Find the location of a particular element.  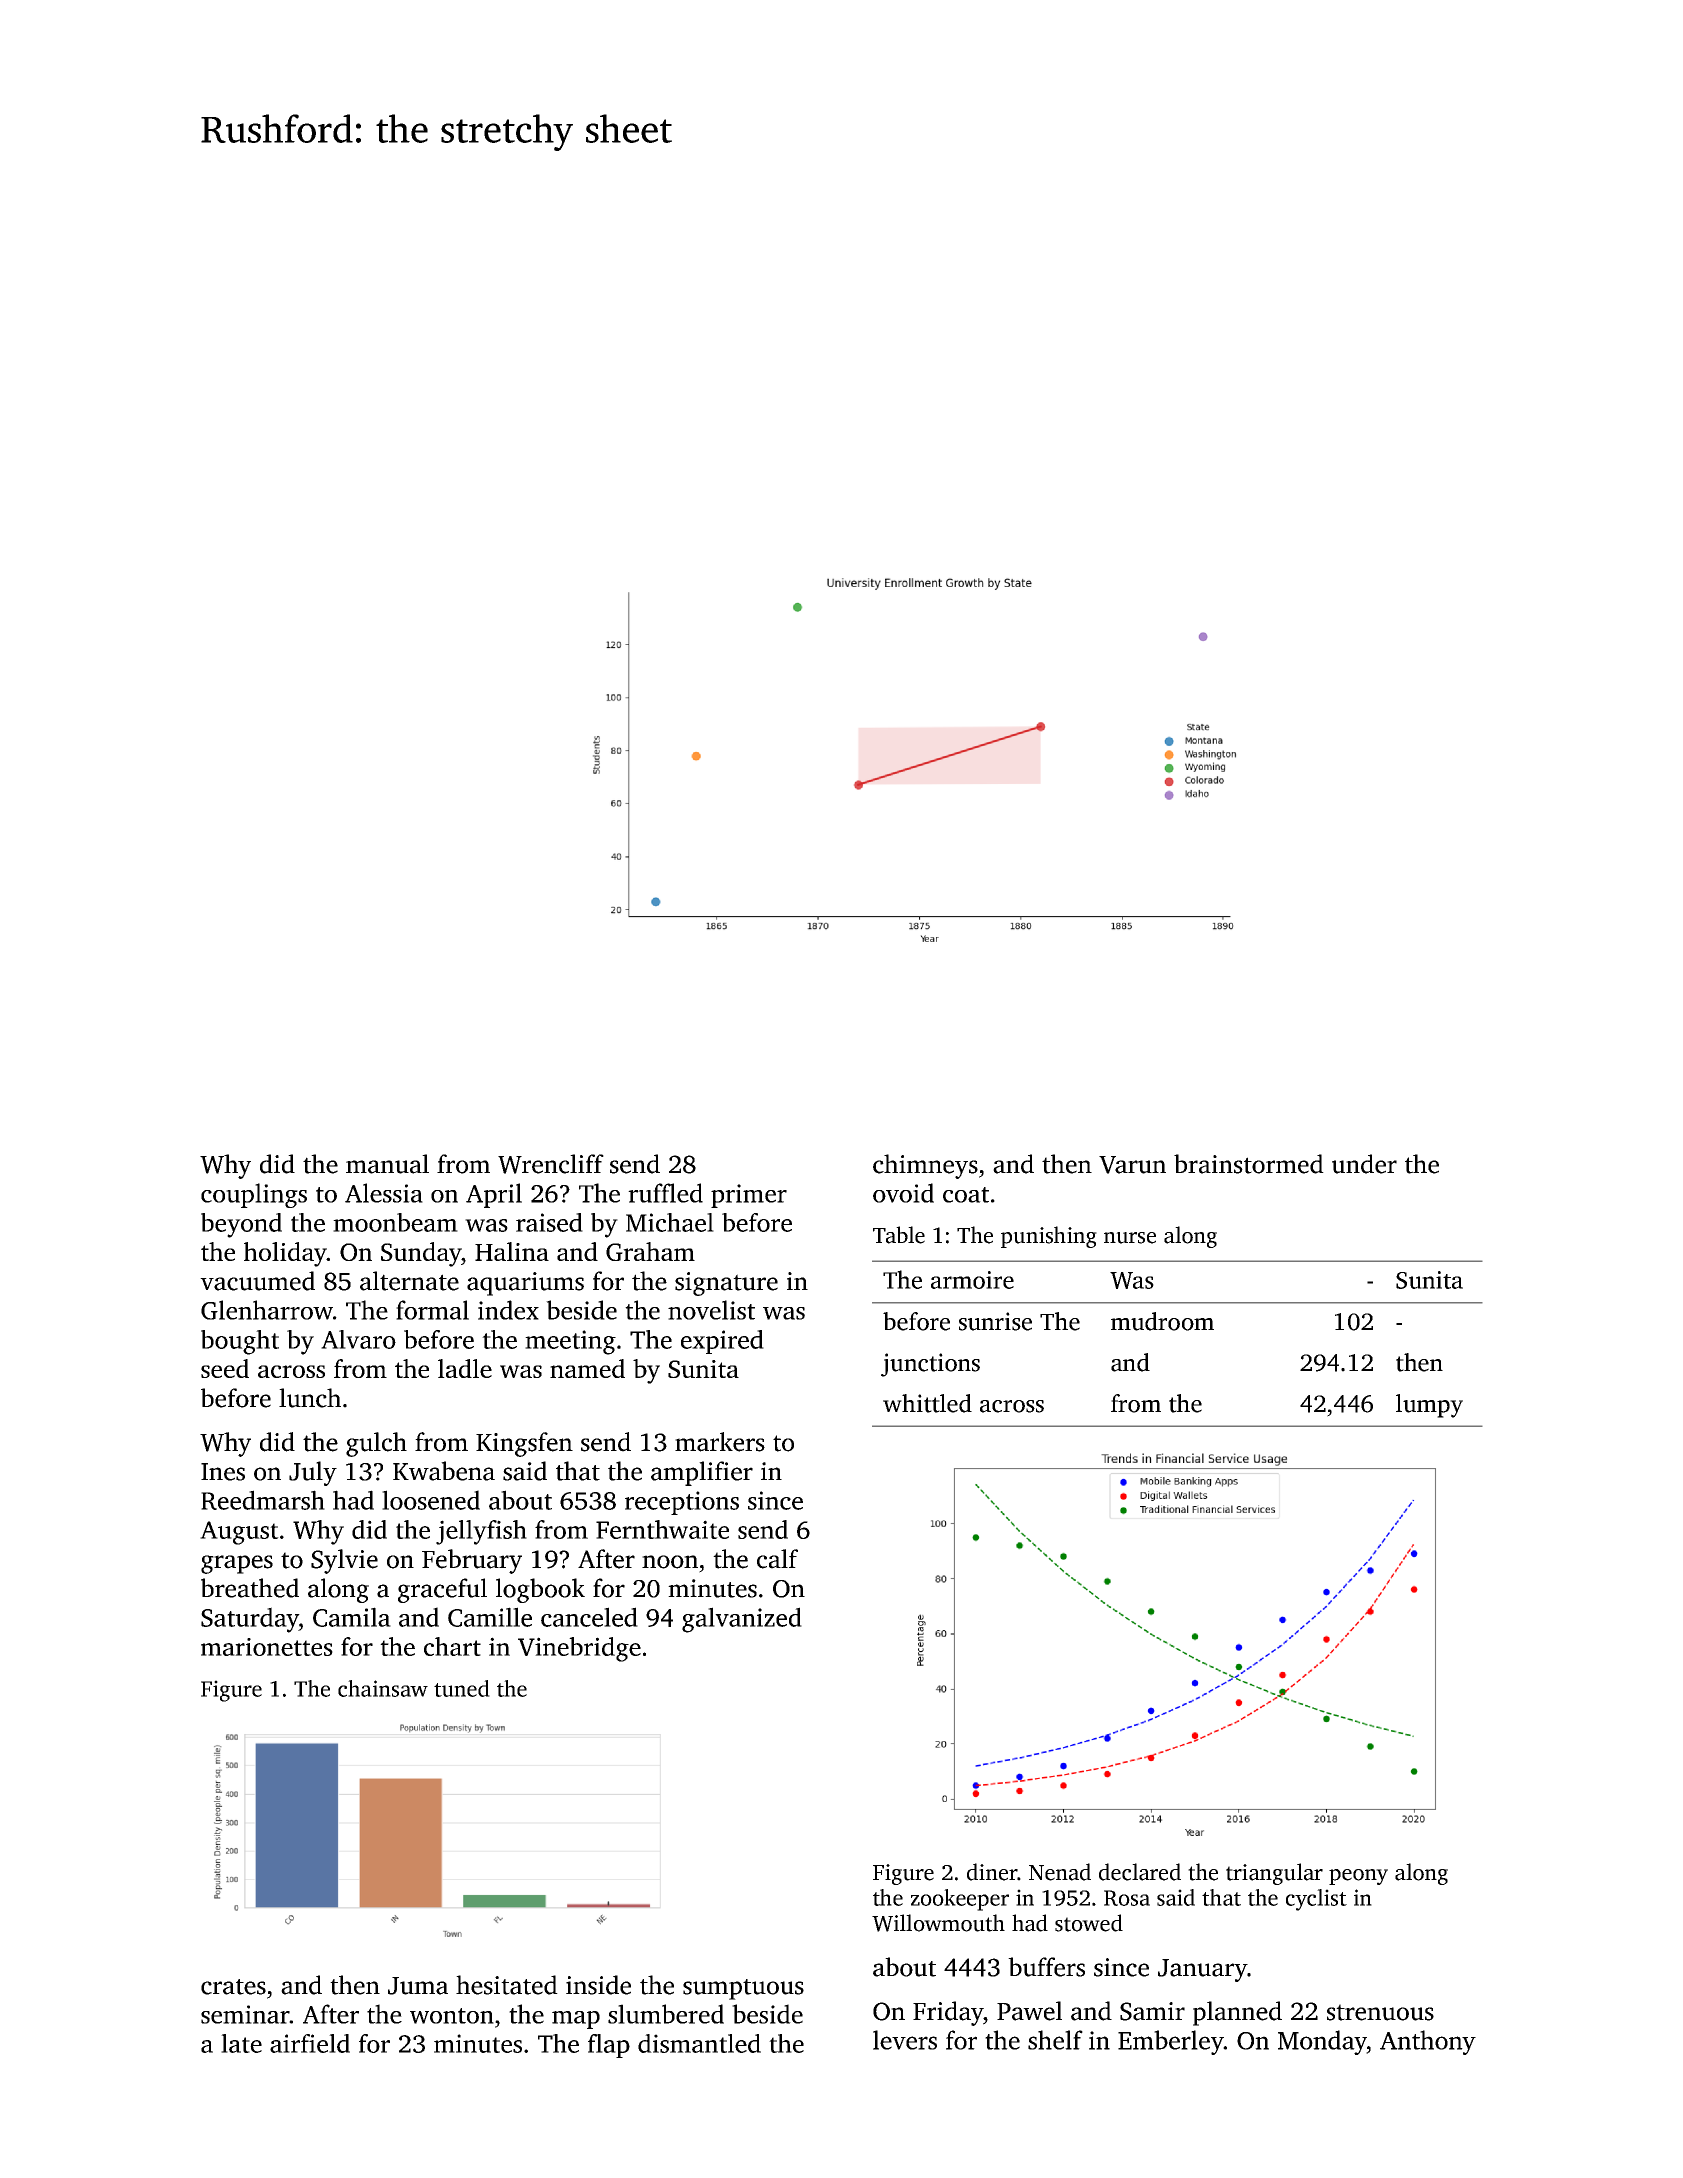

Sylvie is located at coordinates (344, 1561).
